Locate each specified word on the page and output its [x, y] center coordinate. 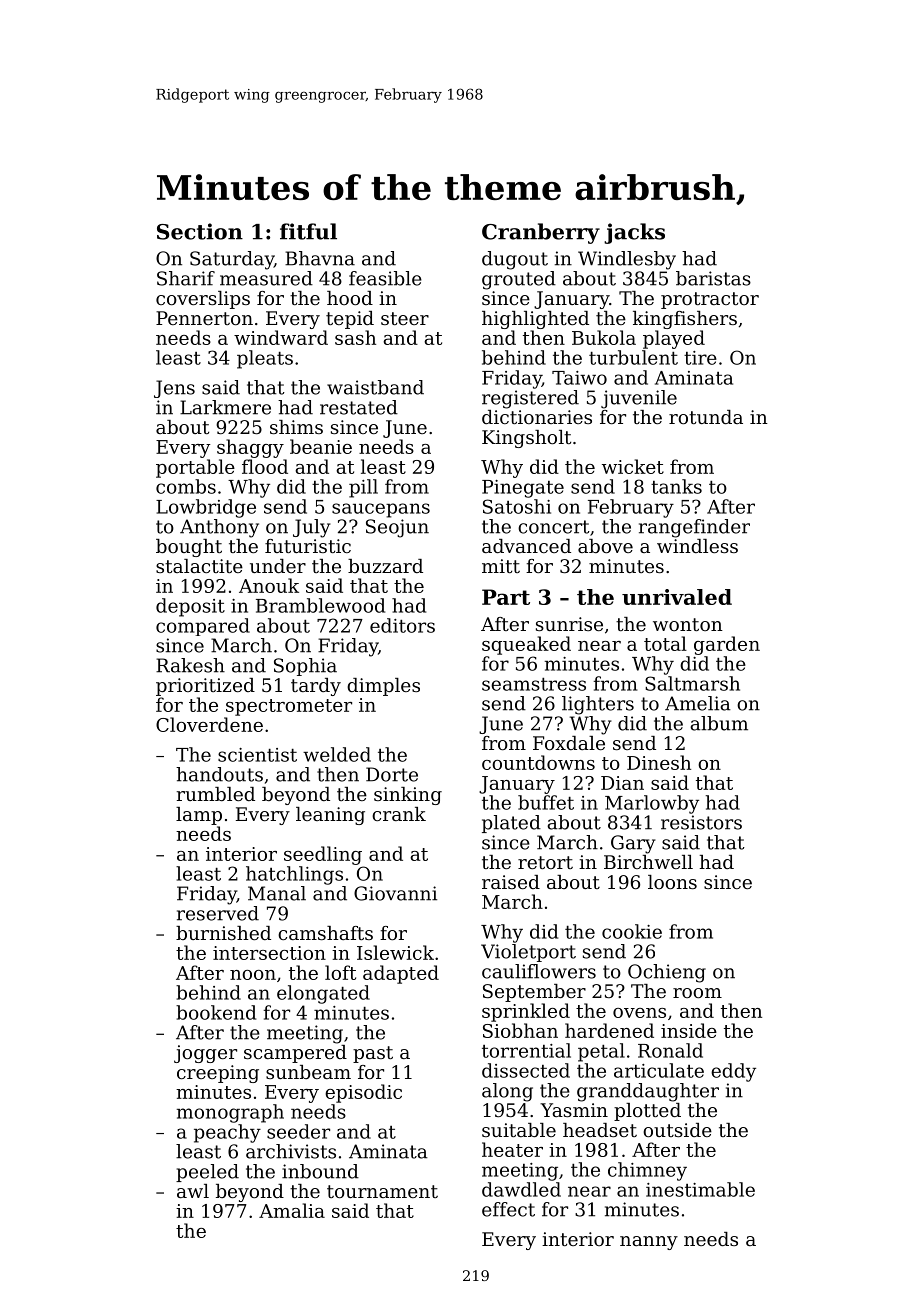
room [697, 993]
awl [193, 1191]
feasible [385, 278]
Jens [174, 389]
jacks [634, 233]
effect [508, 1209]
